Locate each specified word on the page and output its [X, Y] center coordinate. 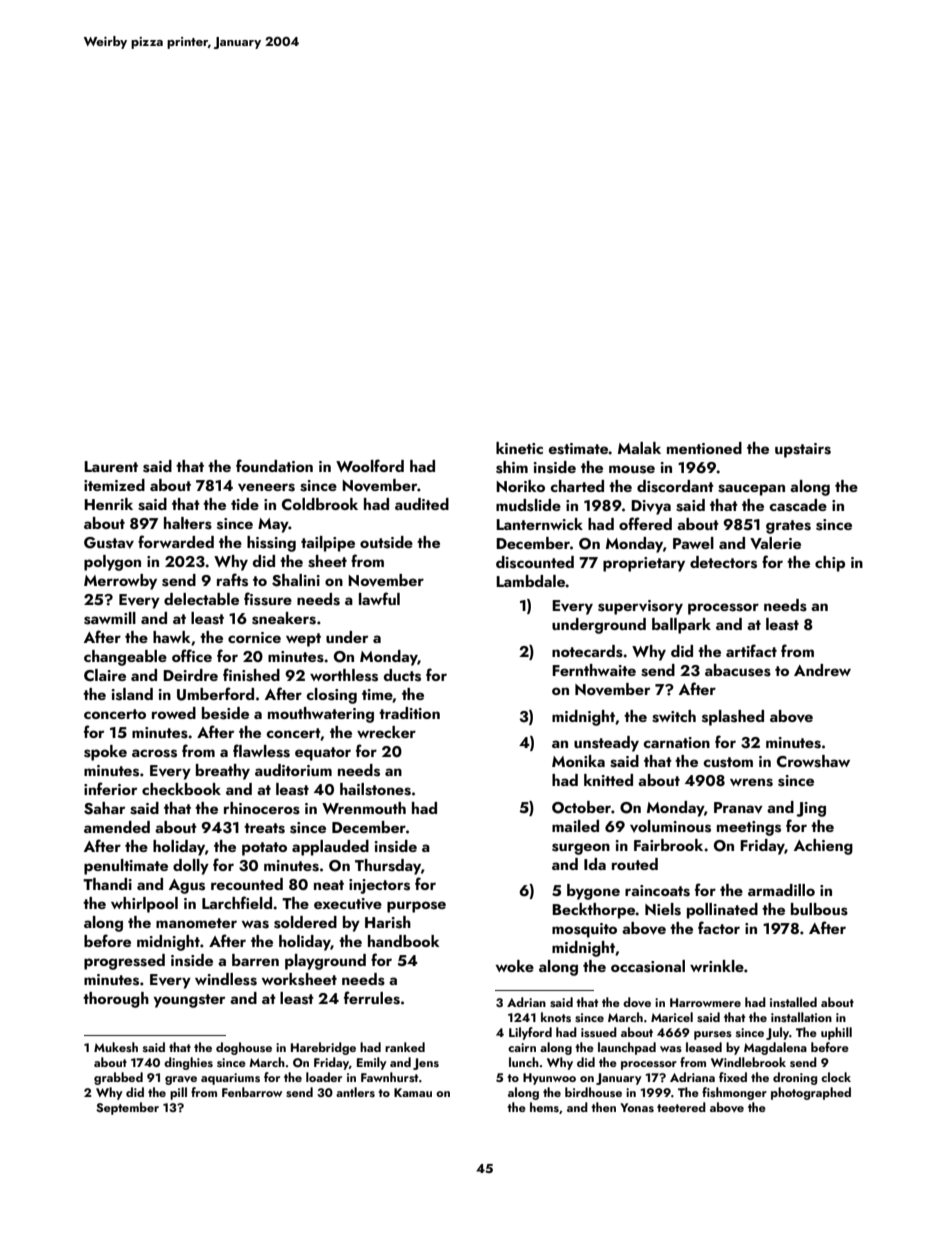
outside [386, 542]
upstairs [803, 450]
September [127, 1108]
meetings [749, 828]
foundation [274, 465]
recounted [247, 884]
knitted [608, 780]
